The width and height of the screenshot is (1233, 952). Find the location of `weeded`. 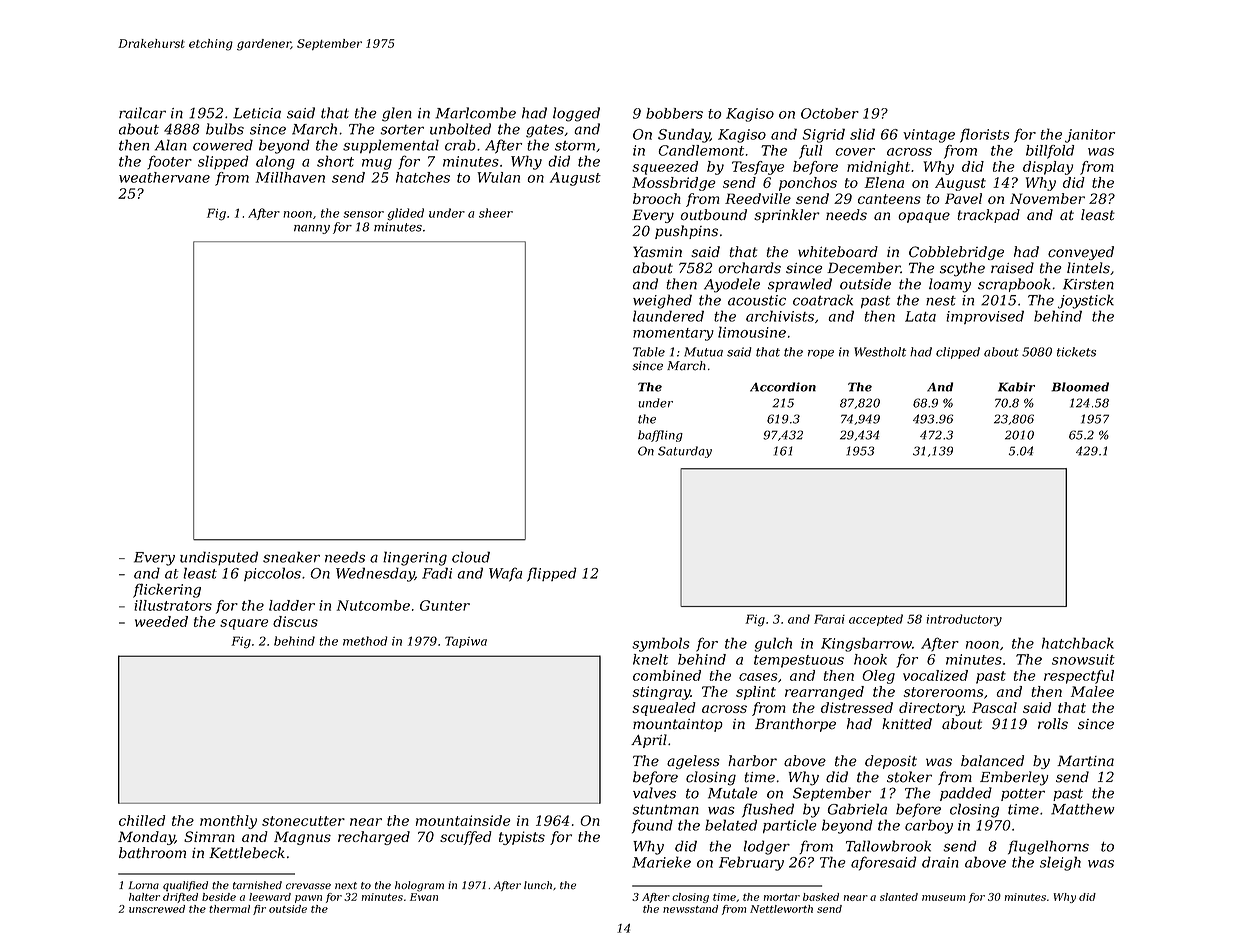

weeded is located at coordinates (161, 621).
